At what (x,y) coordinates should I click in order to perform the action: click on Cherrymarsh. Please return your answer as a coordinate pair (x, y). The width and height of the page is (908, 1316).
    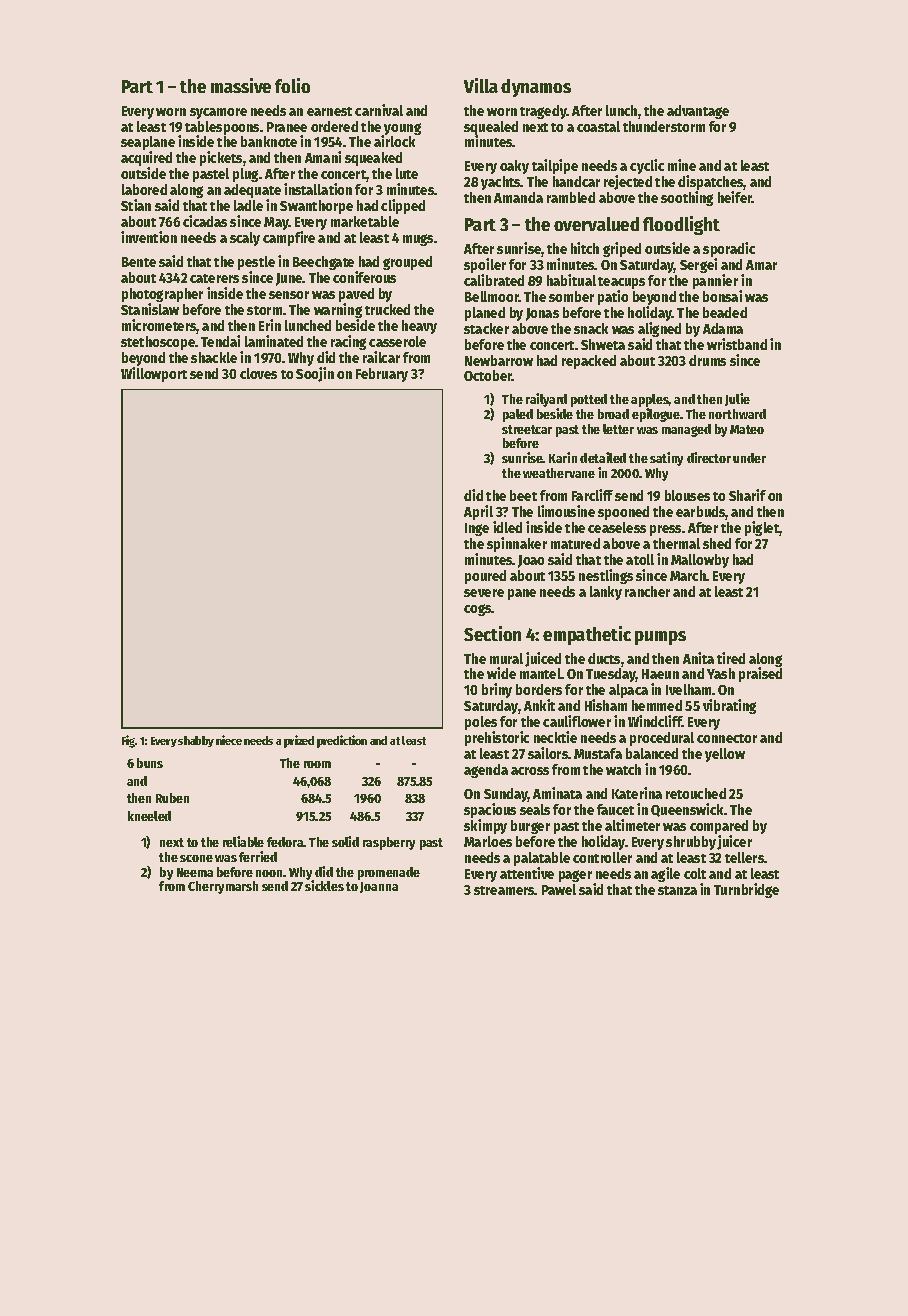
    Looking at the image, I should click on (223, 887).
